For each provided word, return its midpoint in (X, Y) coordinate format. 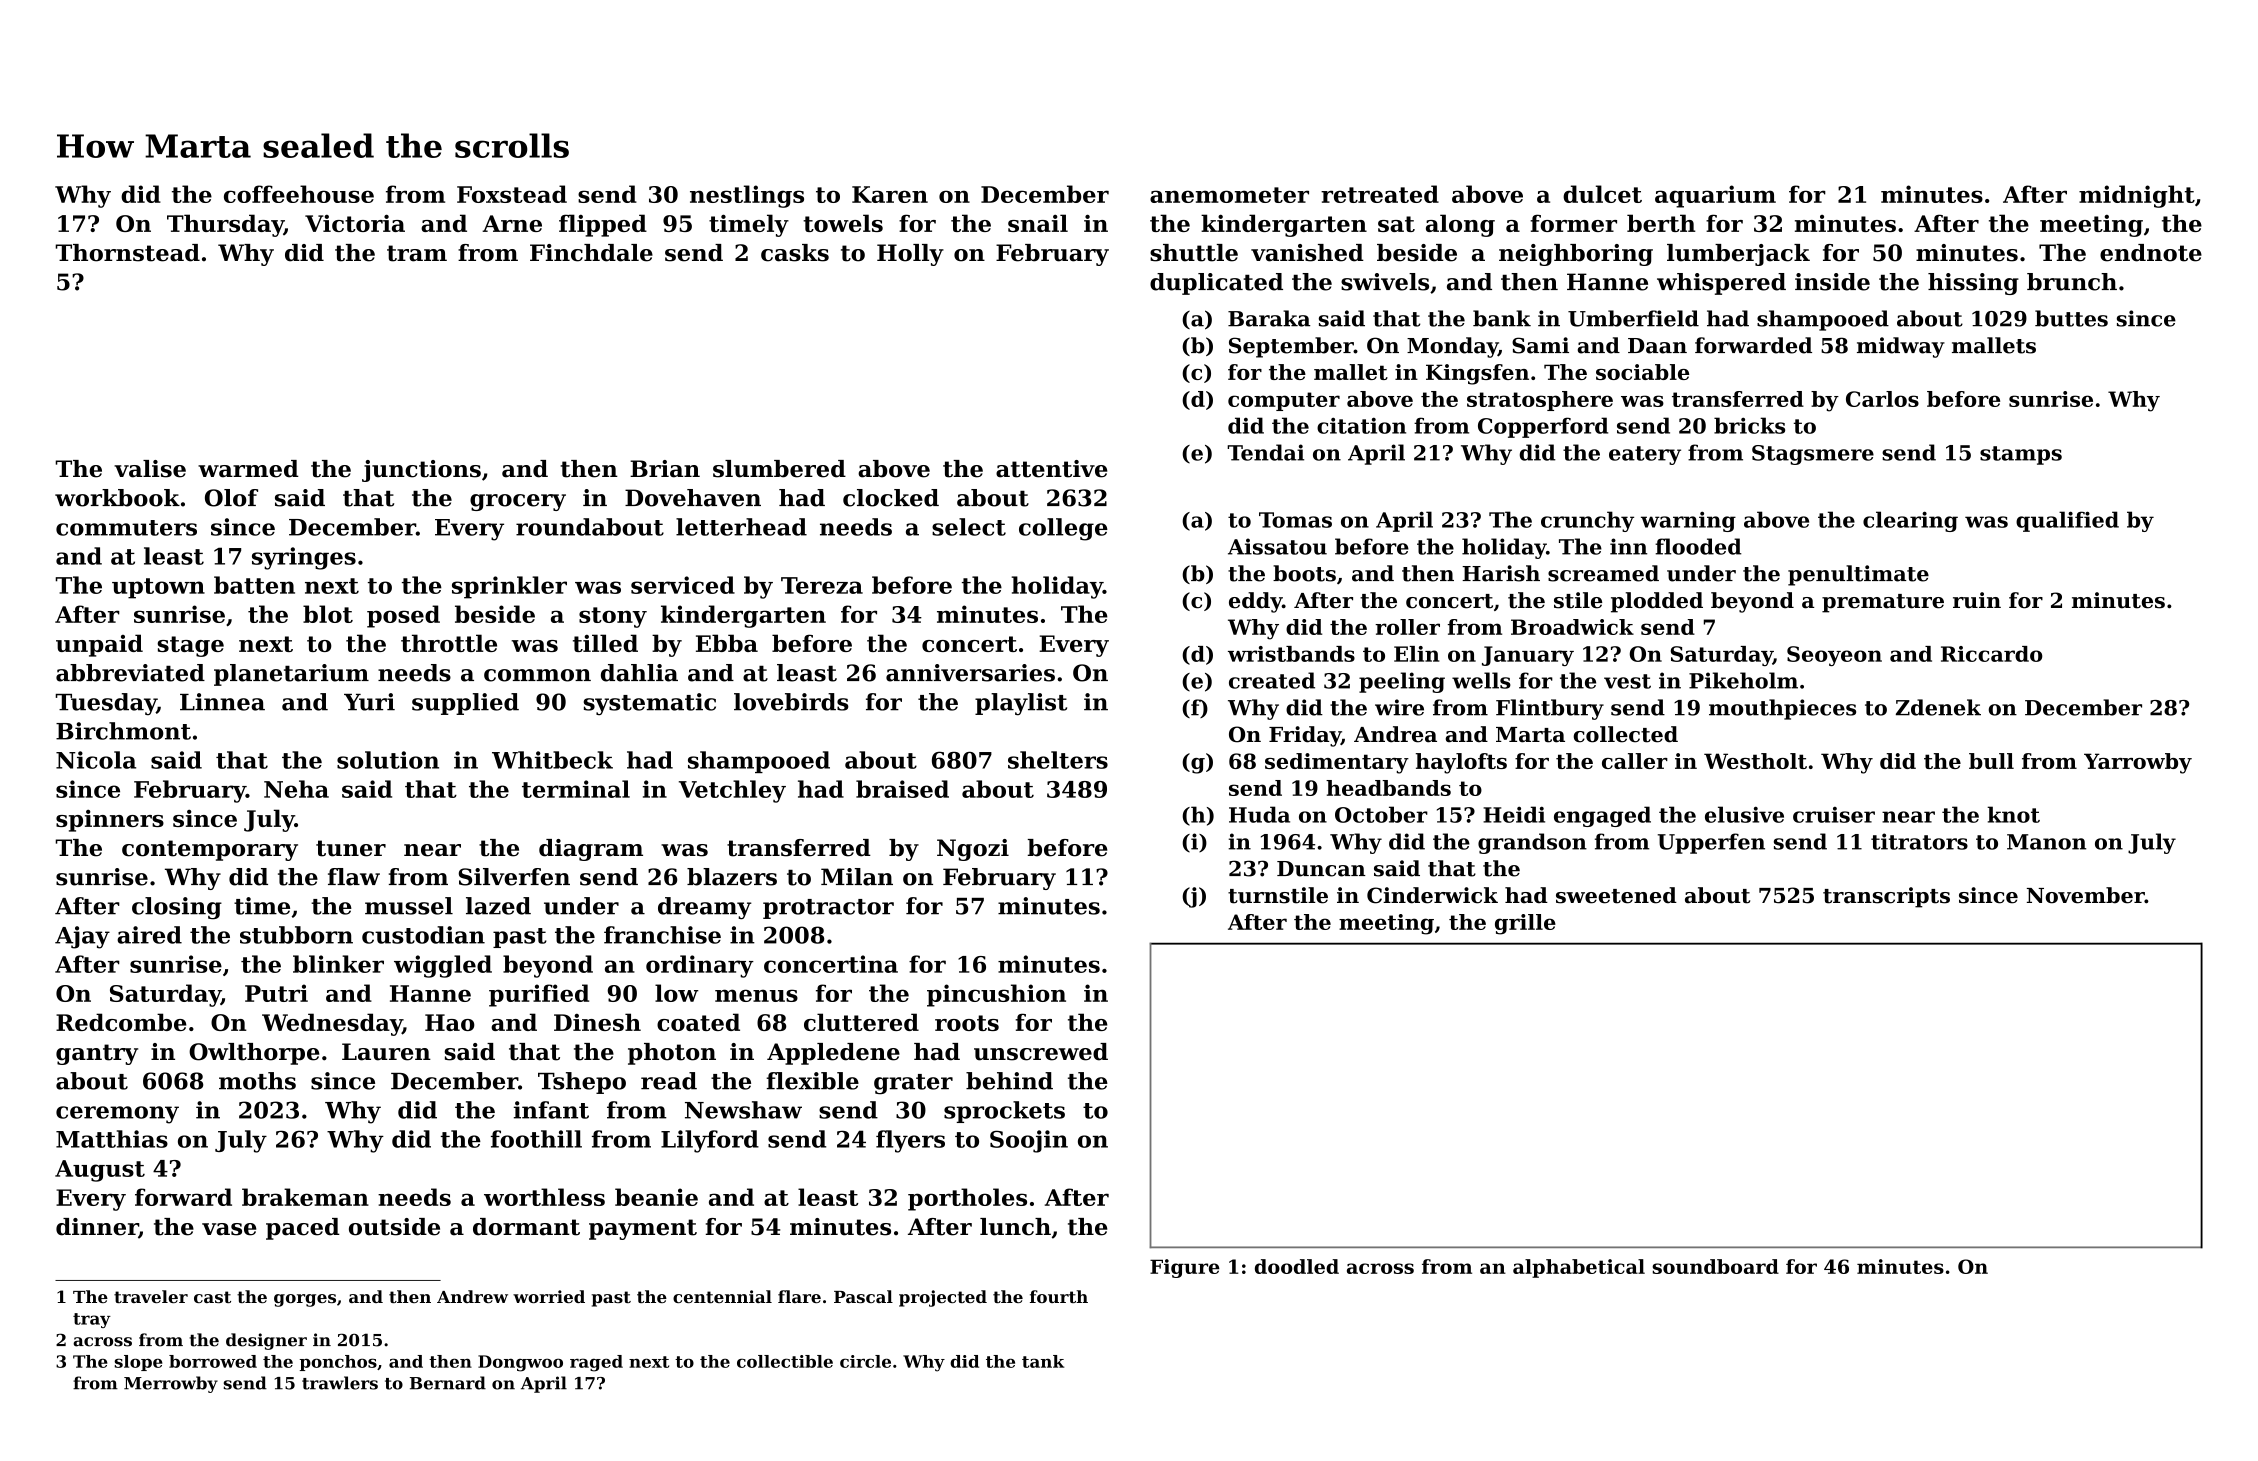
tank (1043, 1361)
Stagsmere (1813, 455)
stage (190, 646)
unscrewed (1041, 1052)
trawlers (340, 1383)
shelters (1058, 760)
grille (1525, 924)
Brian (665, 469)
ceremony (117, 1115)
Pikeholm (1743, 680)
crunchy (1587, 521)
